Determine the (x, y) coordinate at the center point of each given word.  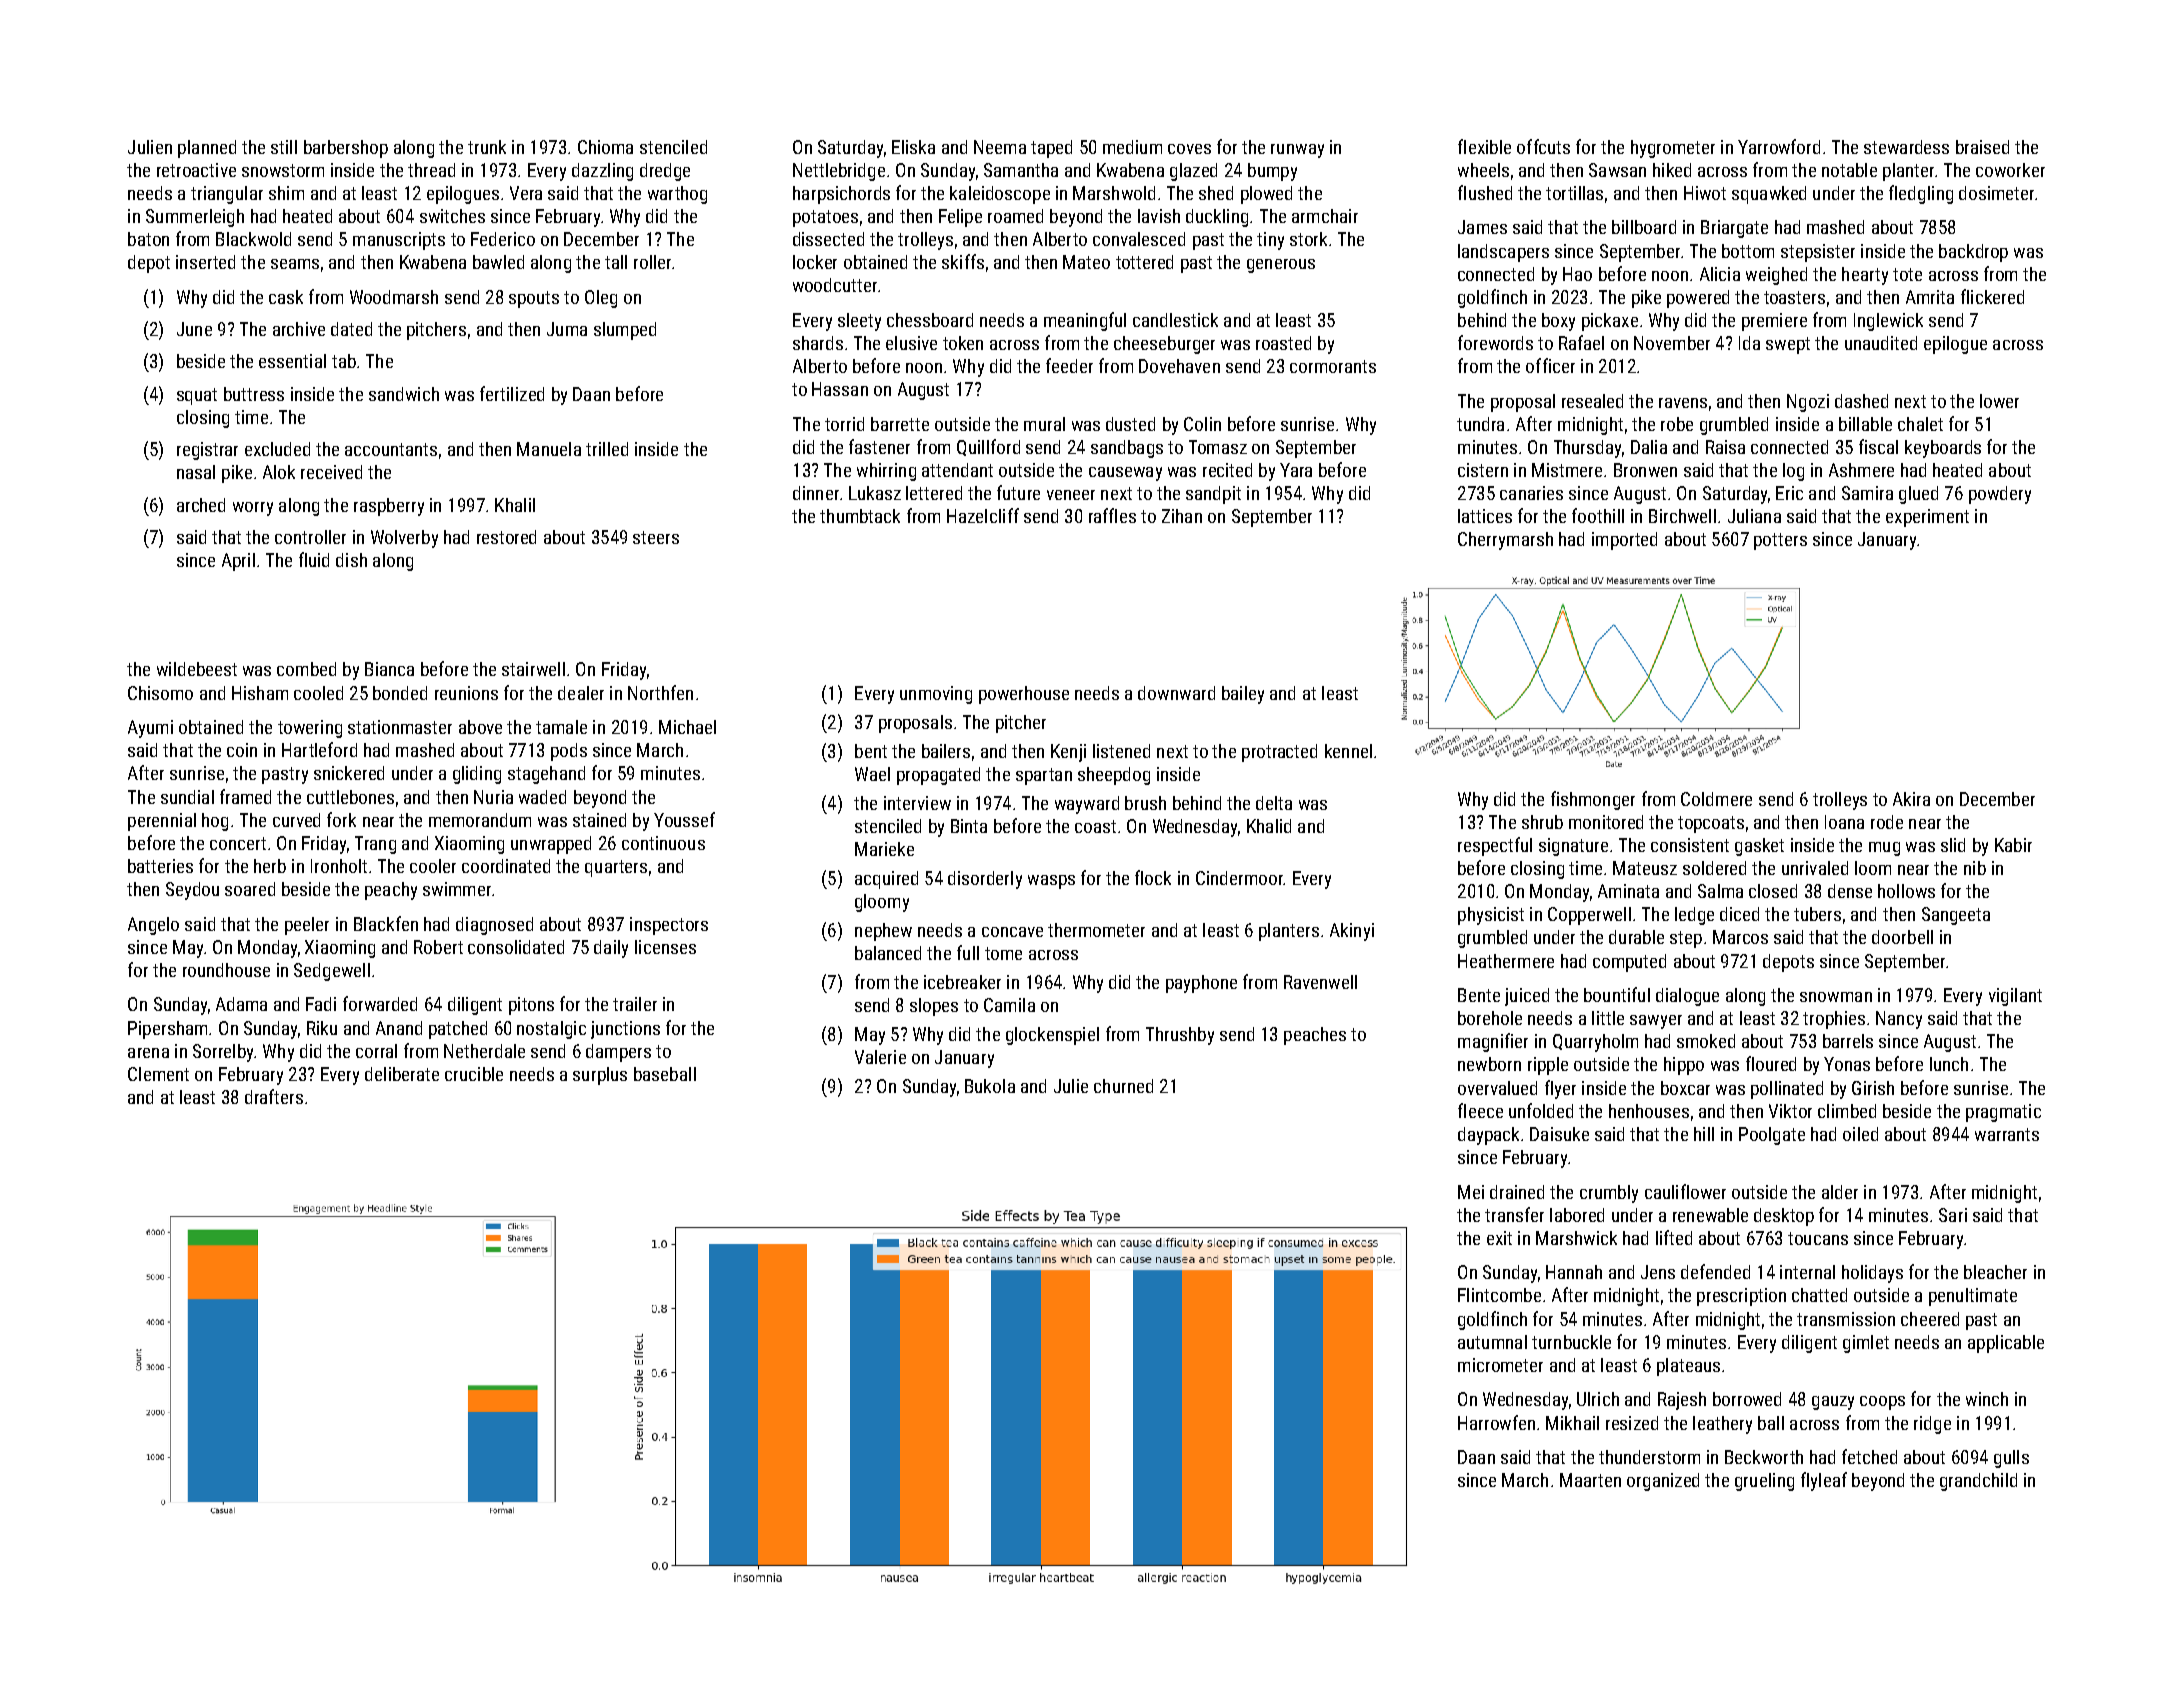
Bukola (990, 1086)
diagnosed (494, 926)
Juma (567, 329)
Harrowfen (1496, 1422)
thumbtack (860, 516)
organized (1663, 1482)
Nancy (1899, 1020)
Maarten (1590, 1480)
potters (1780, 541)
